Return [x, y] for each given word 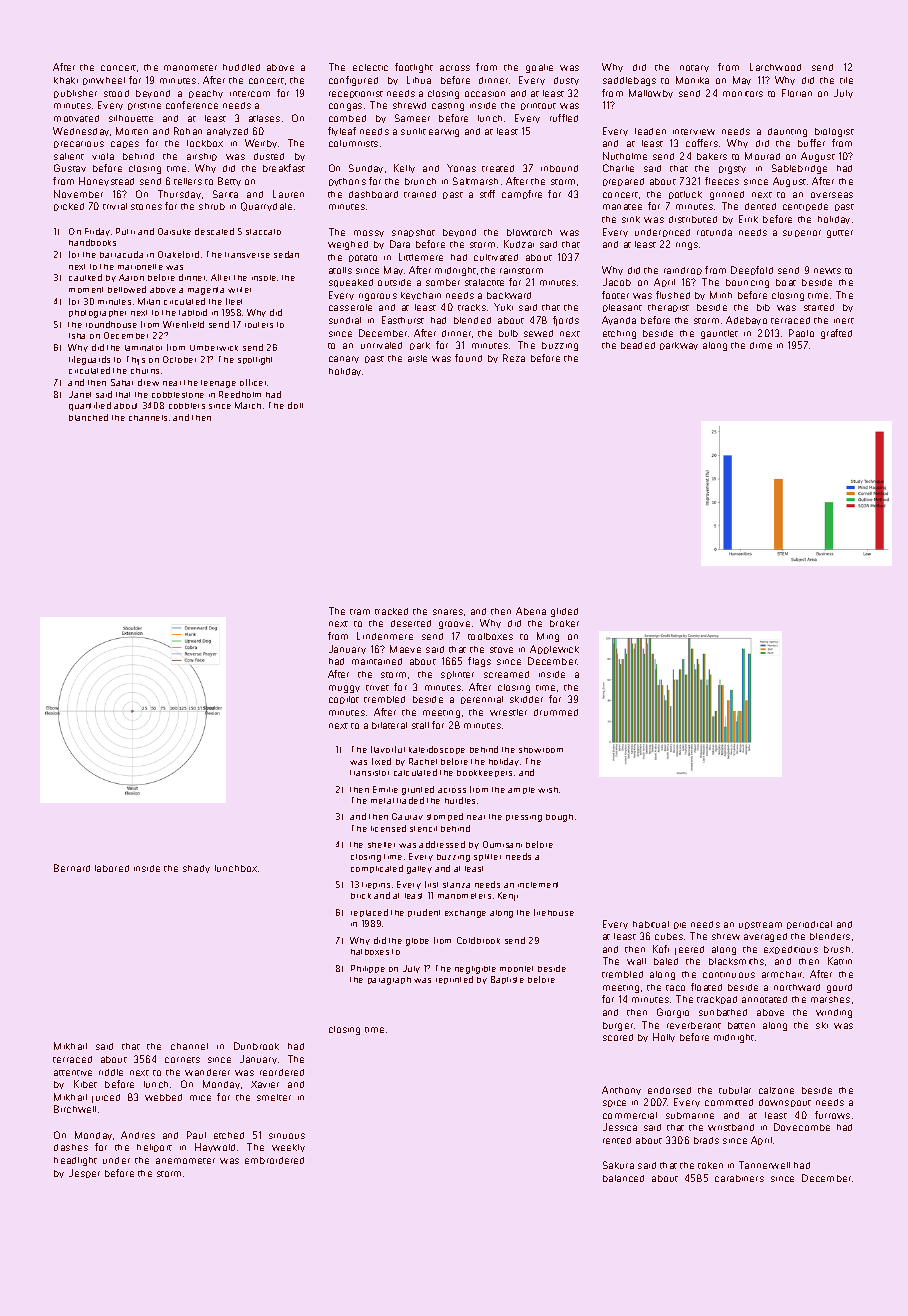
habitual [651, 924]
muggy [344, 689]
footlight [414, 68]
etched [229, 1135]
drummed [556, 712]
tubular [735, 1090]
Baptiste [507, 980]
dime [761, 345]
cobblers [187, 406]
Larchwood [775, 67]
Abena [531, 611]
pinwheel [104, 81]
